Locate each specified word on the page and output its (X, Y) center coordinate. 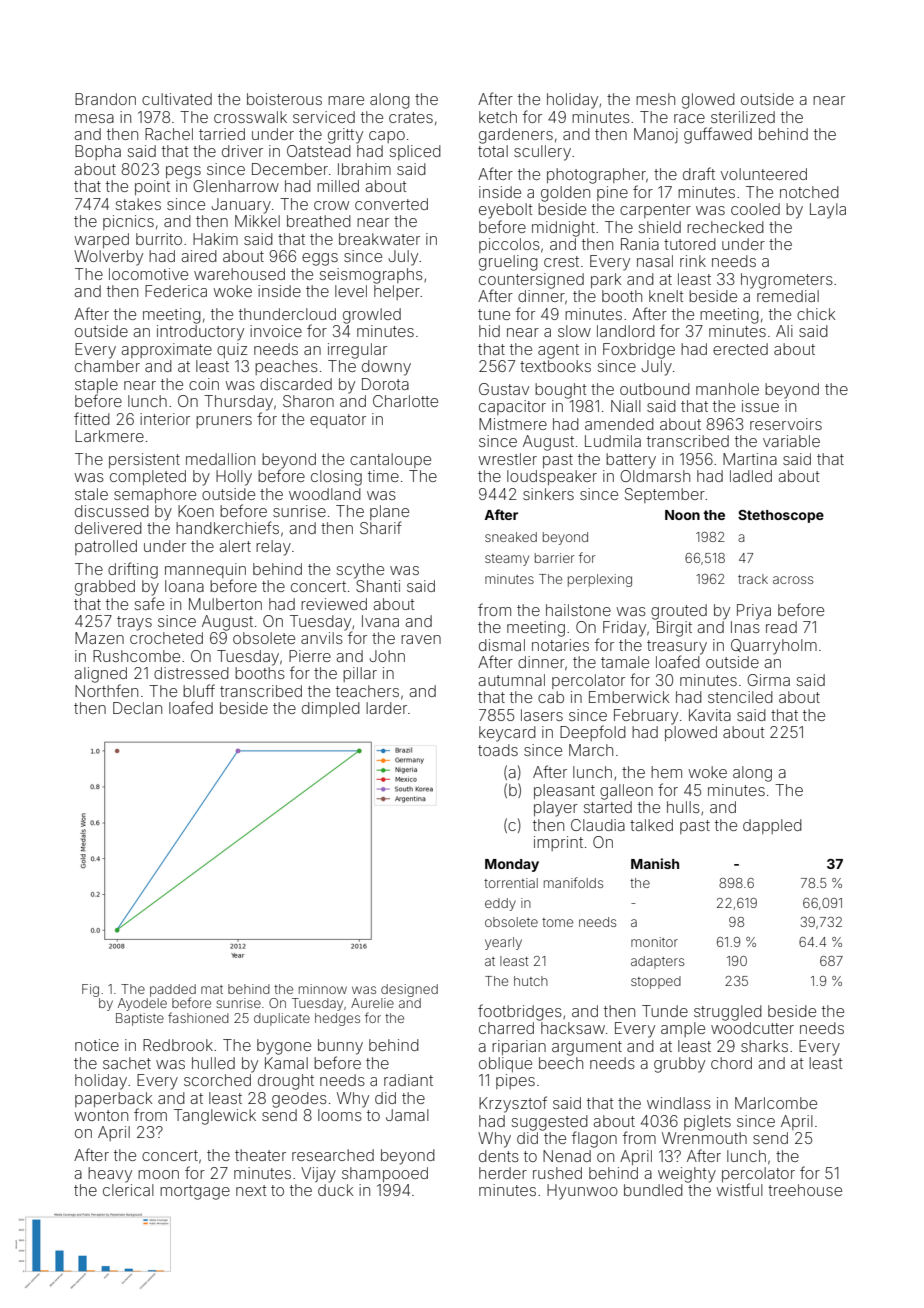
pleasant (564, 791)
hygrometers (787, 281)
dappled (772, 826)
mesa (94, 118)
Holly (234, 478)
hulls (683, 807)
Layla (828, 211)
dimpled (331, 709)
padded (173, 990)
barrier (555, 558)
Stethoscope (781, 516)
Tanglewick (215, 1117)
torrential (511, 883)
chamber (107, 366)
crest (561, 261)
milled (338, 186)
